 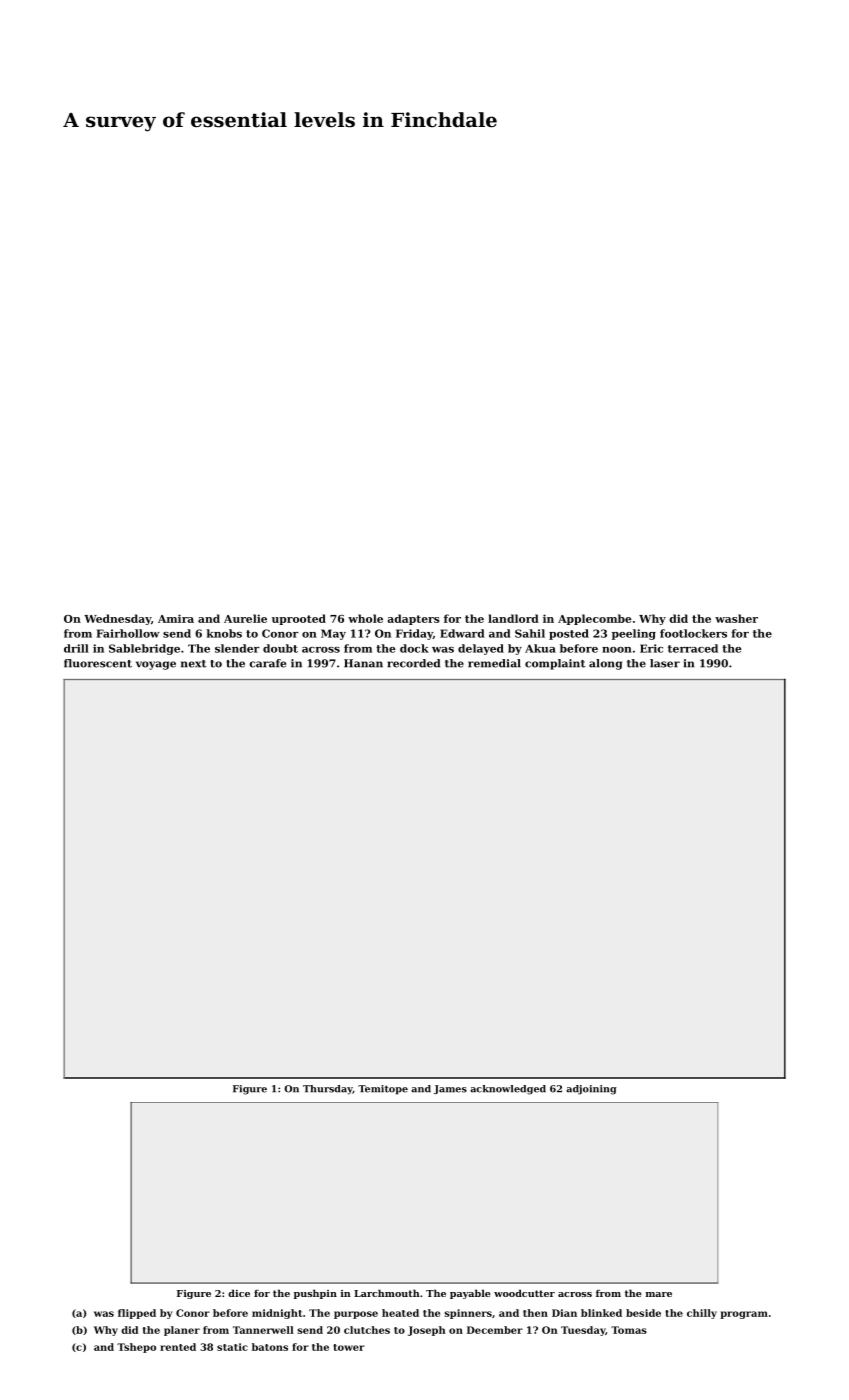 What do you see at coordinates (193, 664) in the document?
I see `next` at bounding box center [193, 664].
